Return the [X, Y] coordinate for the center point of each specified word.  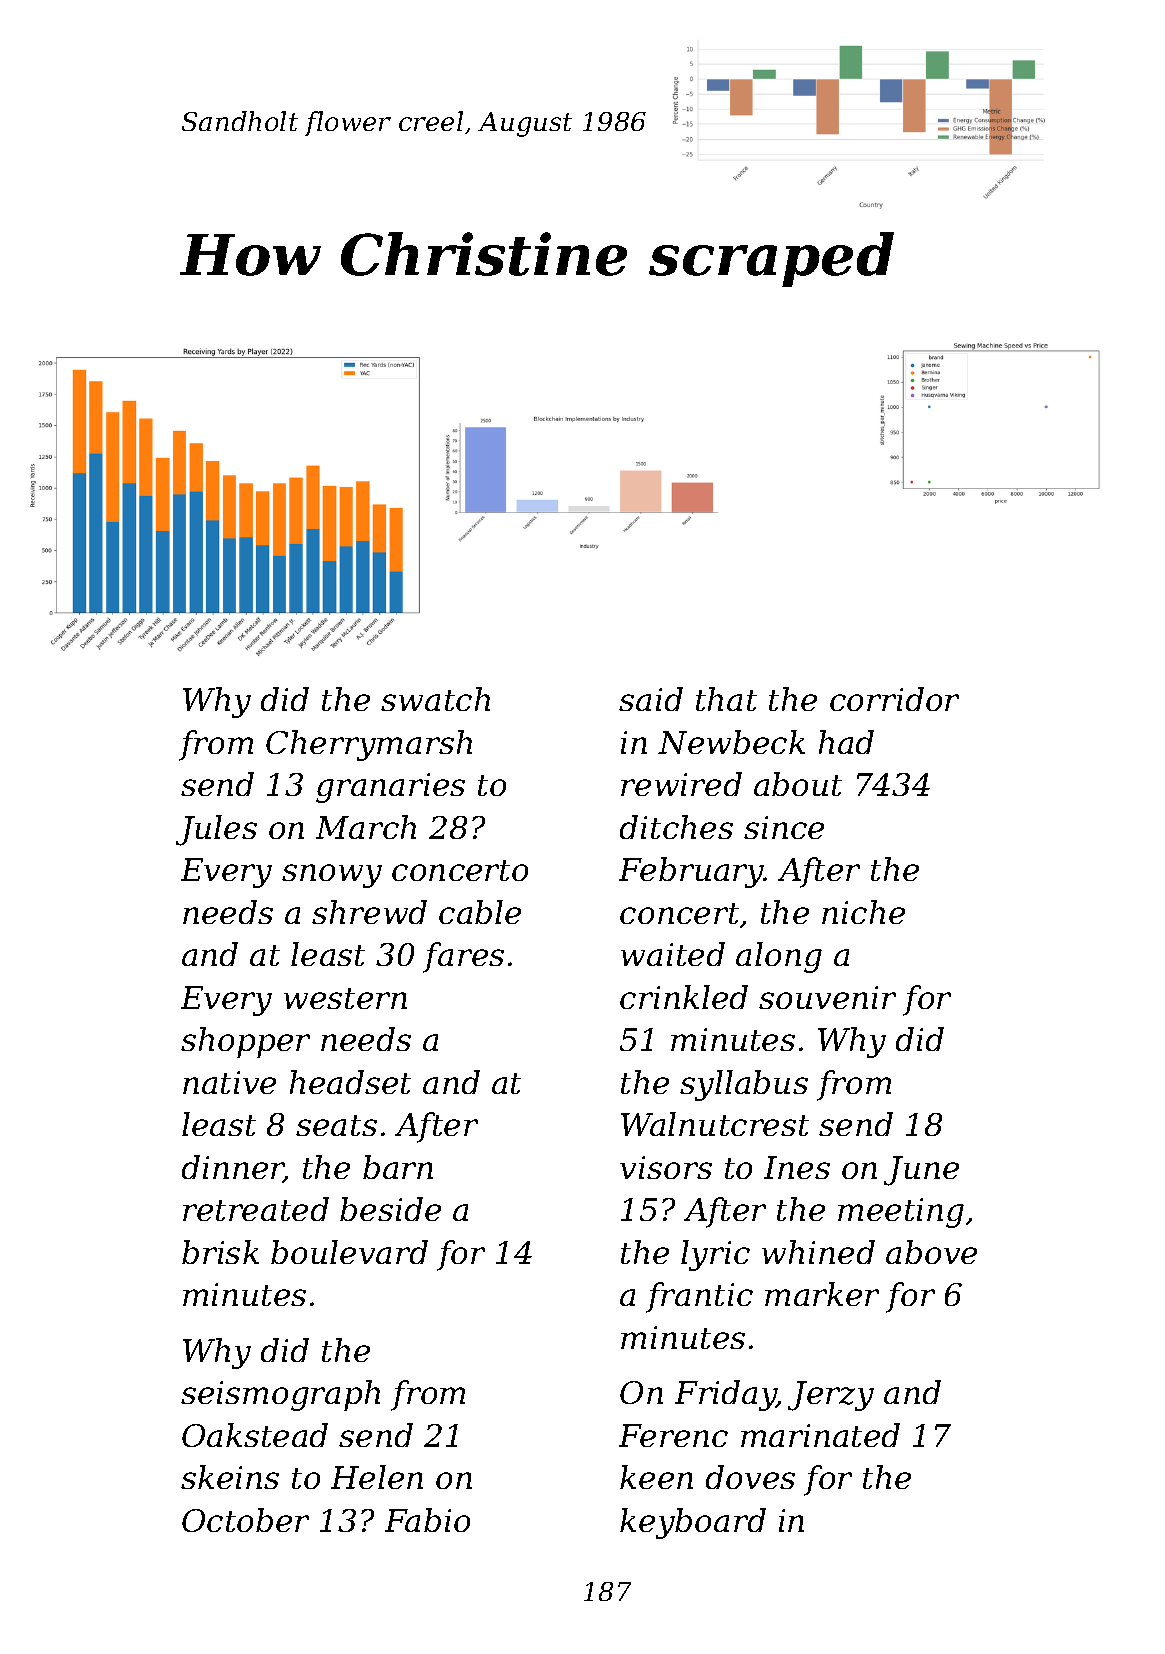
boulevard [349, 1252]
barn [398, 1167]
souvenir [827, 997]
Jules [216, 830]
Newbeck [731, 742]
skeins [230, 1477]
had [846, 742]
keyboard [693, 1523]
